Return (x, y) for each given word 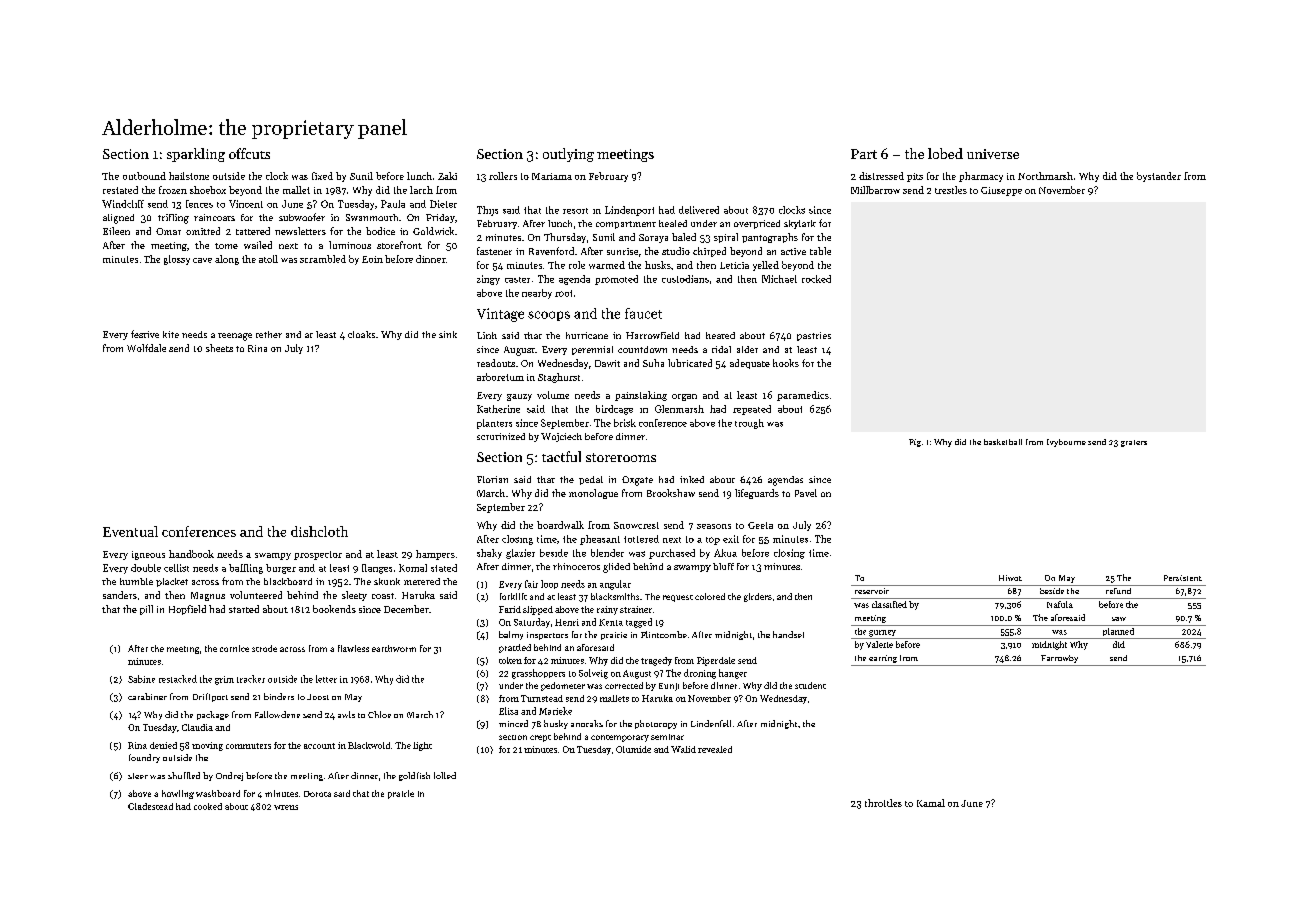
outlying (568, 155)
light (422, 746)
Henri (567, 622)
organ (684, 397)
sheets (219, 348)
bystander (1159, 177)
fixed (322, 176)
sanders (120, 595)
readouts (496, 363)
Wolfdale (146, 348)
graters (1134, 443)
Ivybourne (1066, 443)
